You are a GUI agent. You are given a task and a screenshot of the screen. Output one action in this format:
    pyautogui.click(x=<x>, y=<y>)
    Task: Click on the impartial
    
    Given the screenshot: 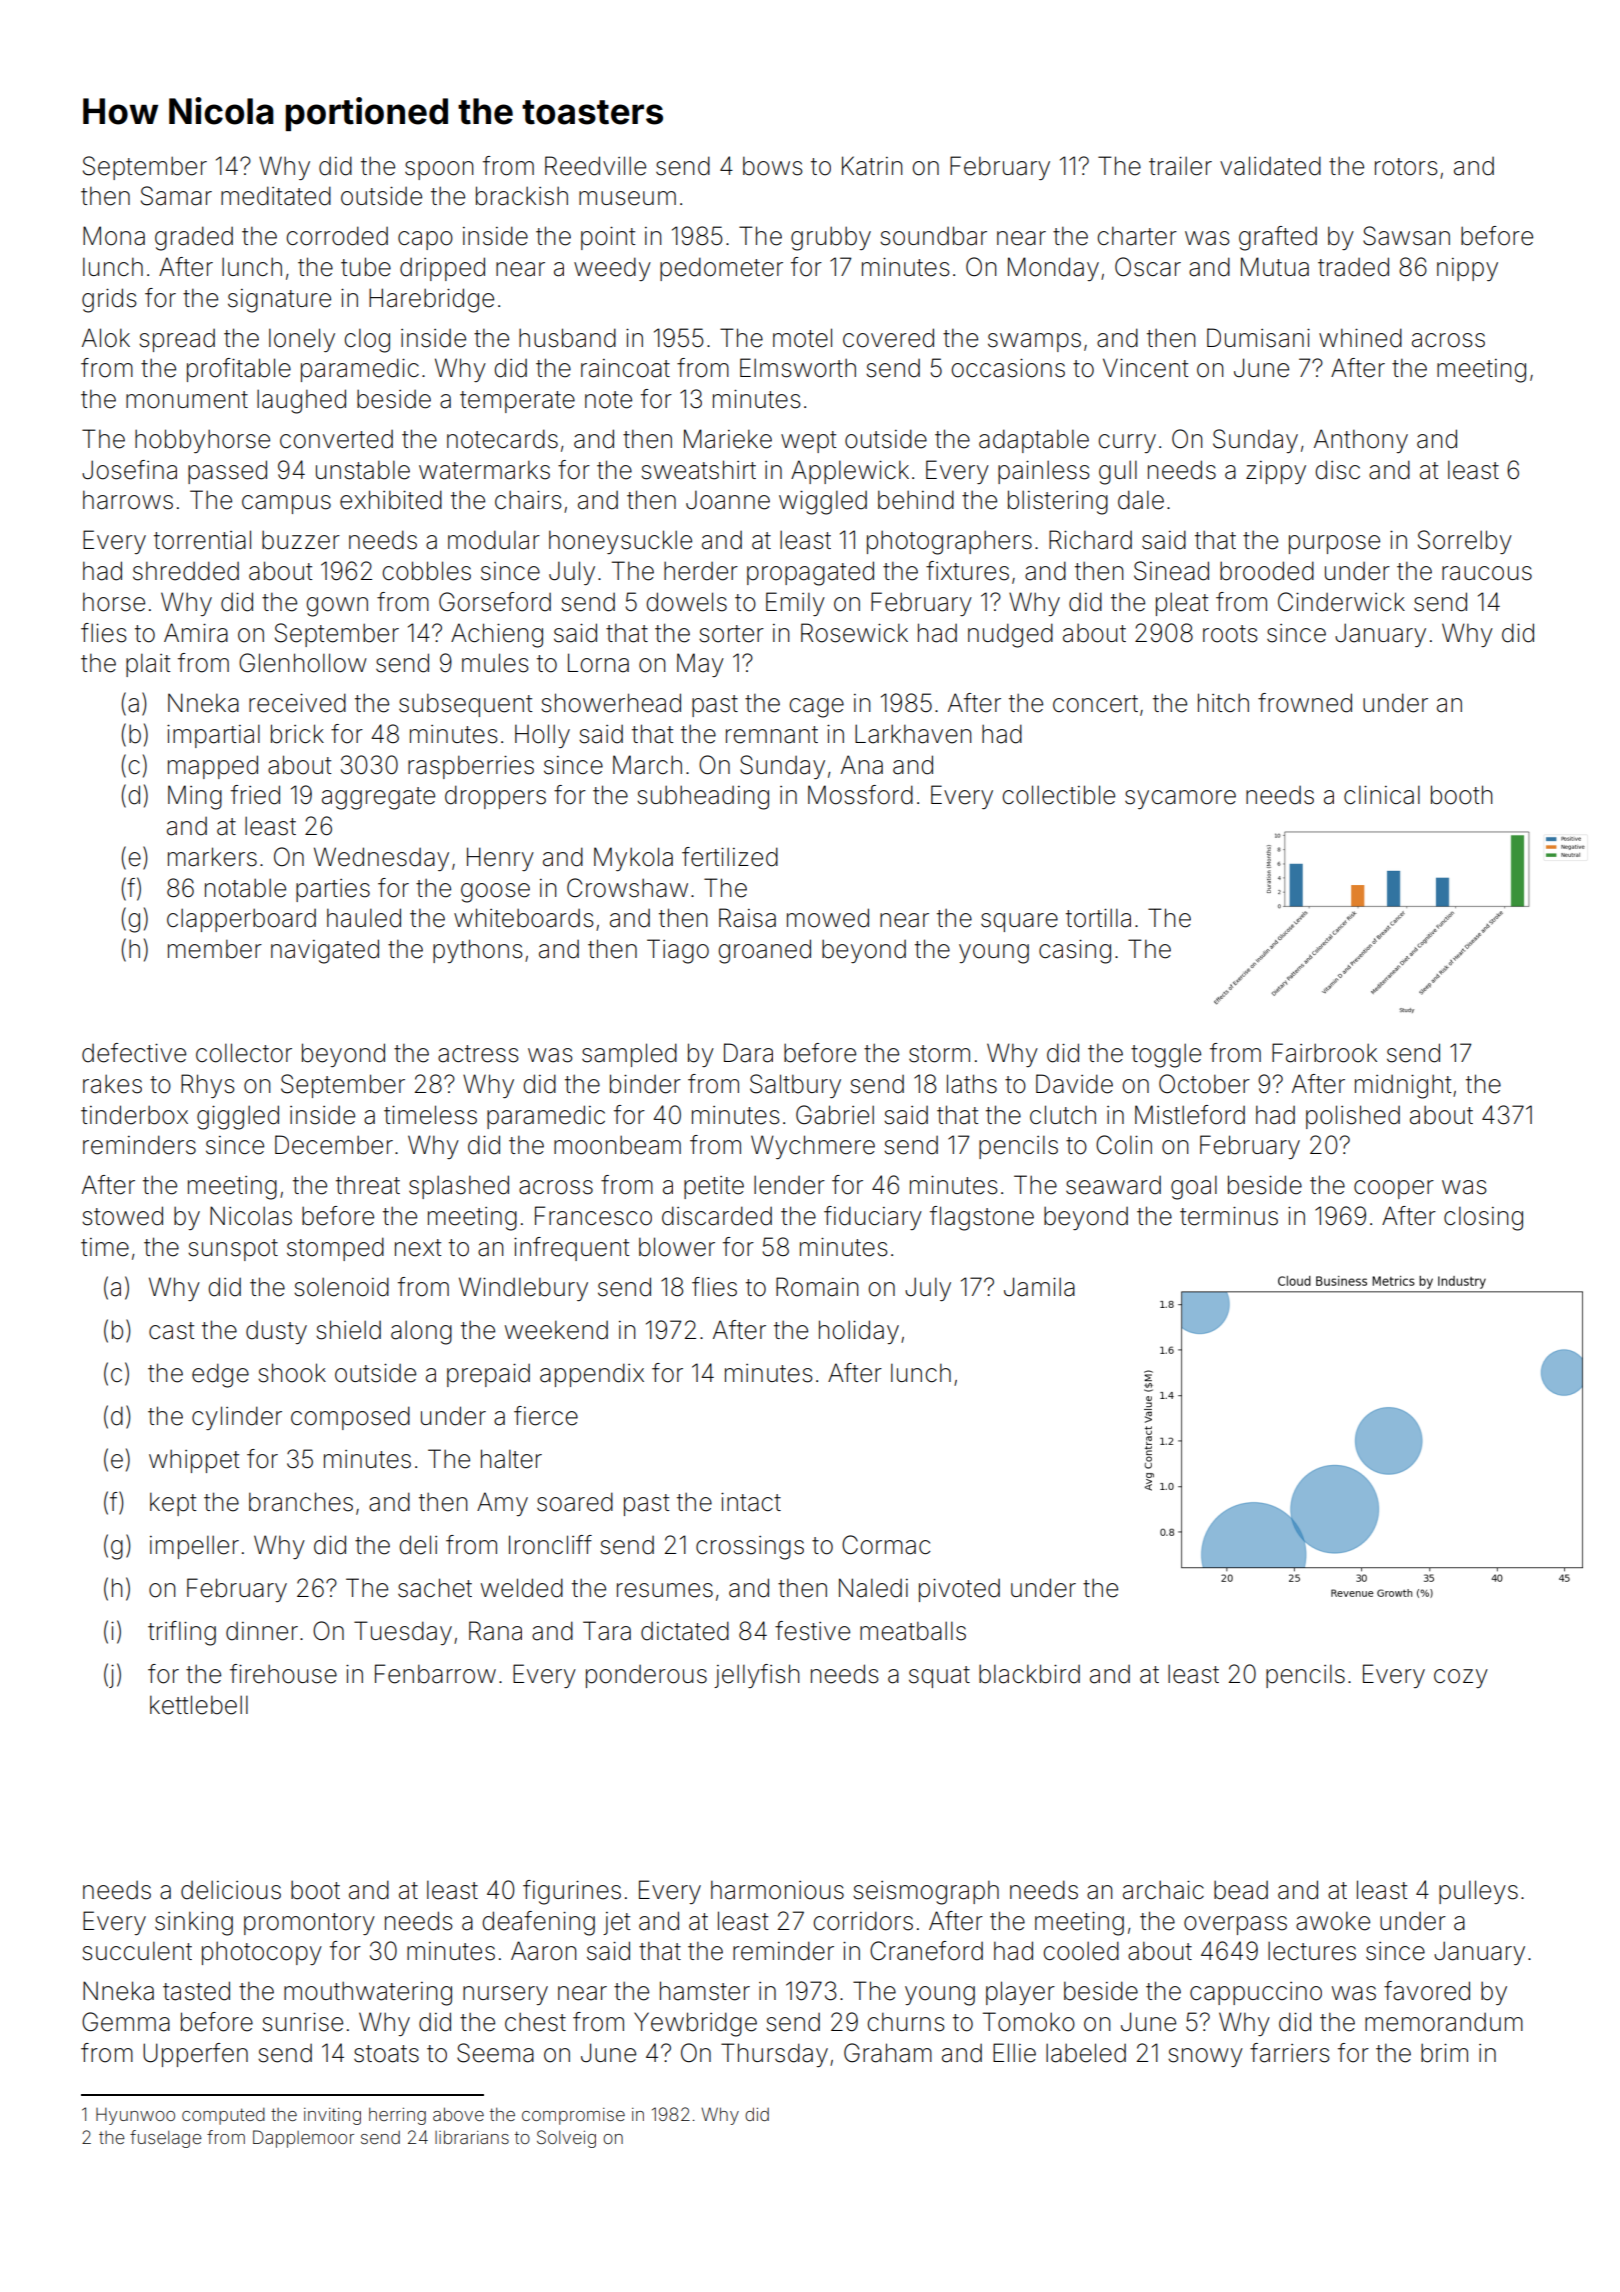 What is the action you would take?
    pyautogui.click(x=213, y=736)
